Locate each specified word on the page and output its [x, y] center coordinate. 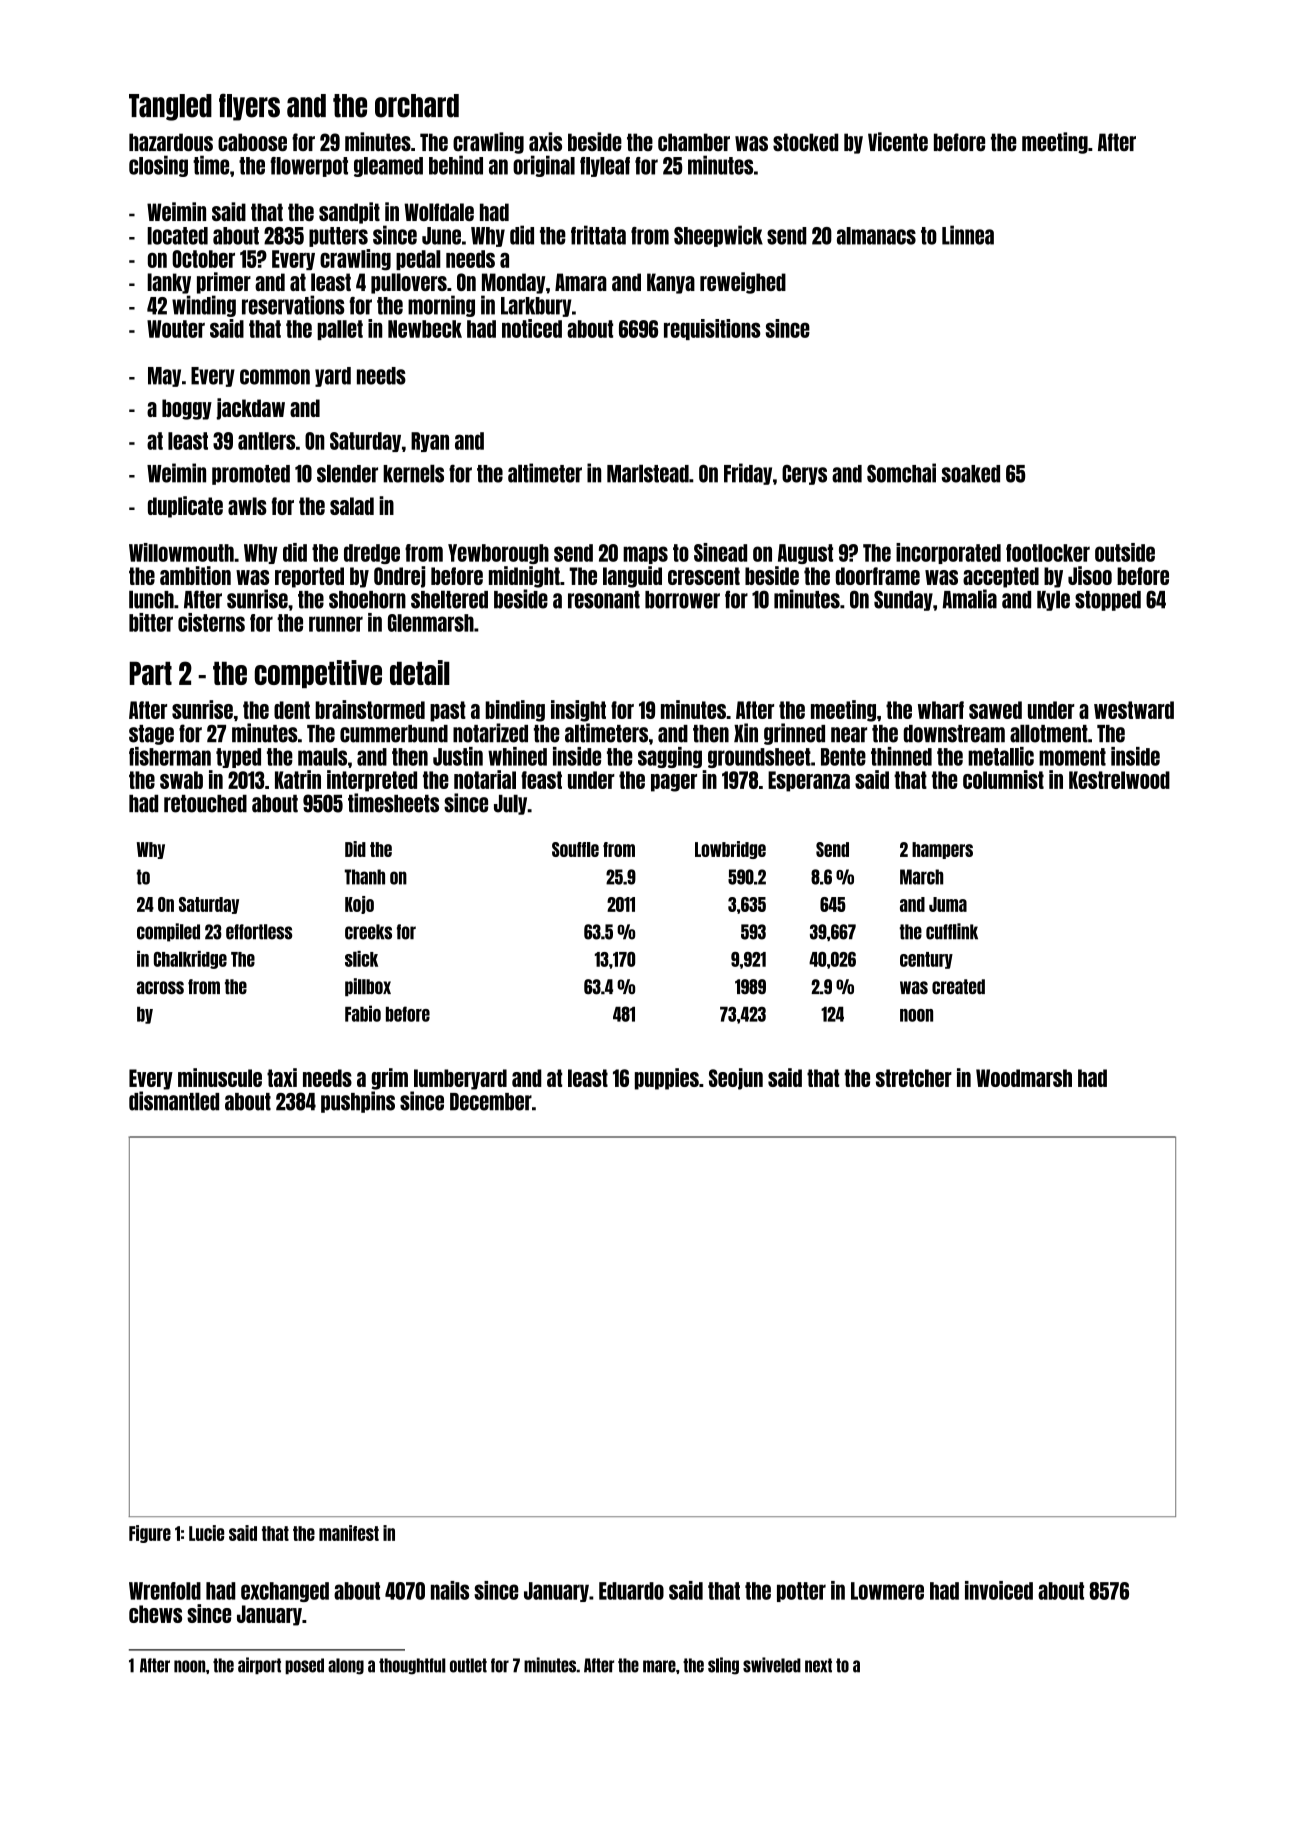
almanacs [876, 236]
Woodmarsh [1024, 1078]
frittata [598, 235]
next [818, 1665]
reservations [293, 305]
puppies [667, 1079]
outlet [468, 1665]
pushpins [358, 1102]
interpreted [372, 781]
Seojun [736, 1079]
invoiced [999, 1590]
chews [155, 1614]
